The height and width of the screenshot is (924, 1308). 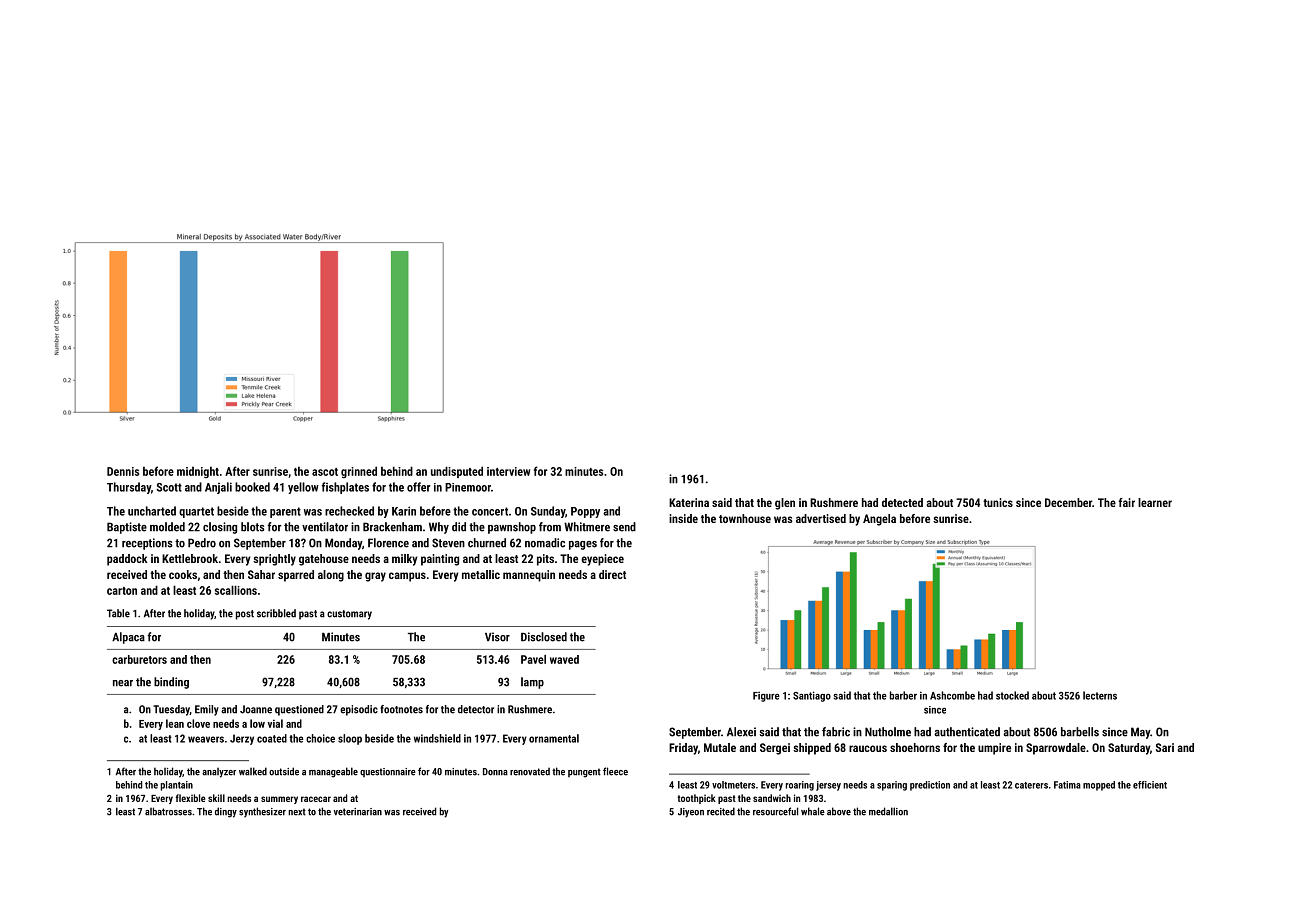 I want to click on Angela, so click(x=879, y=520).
